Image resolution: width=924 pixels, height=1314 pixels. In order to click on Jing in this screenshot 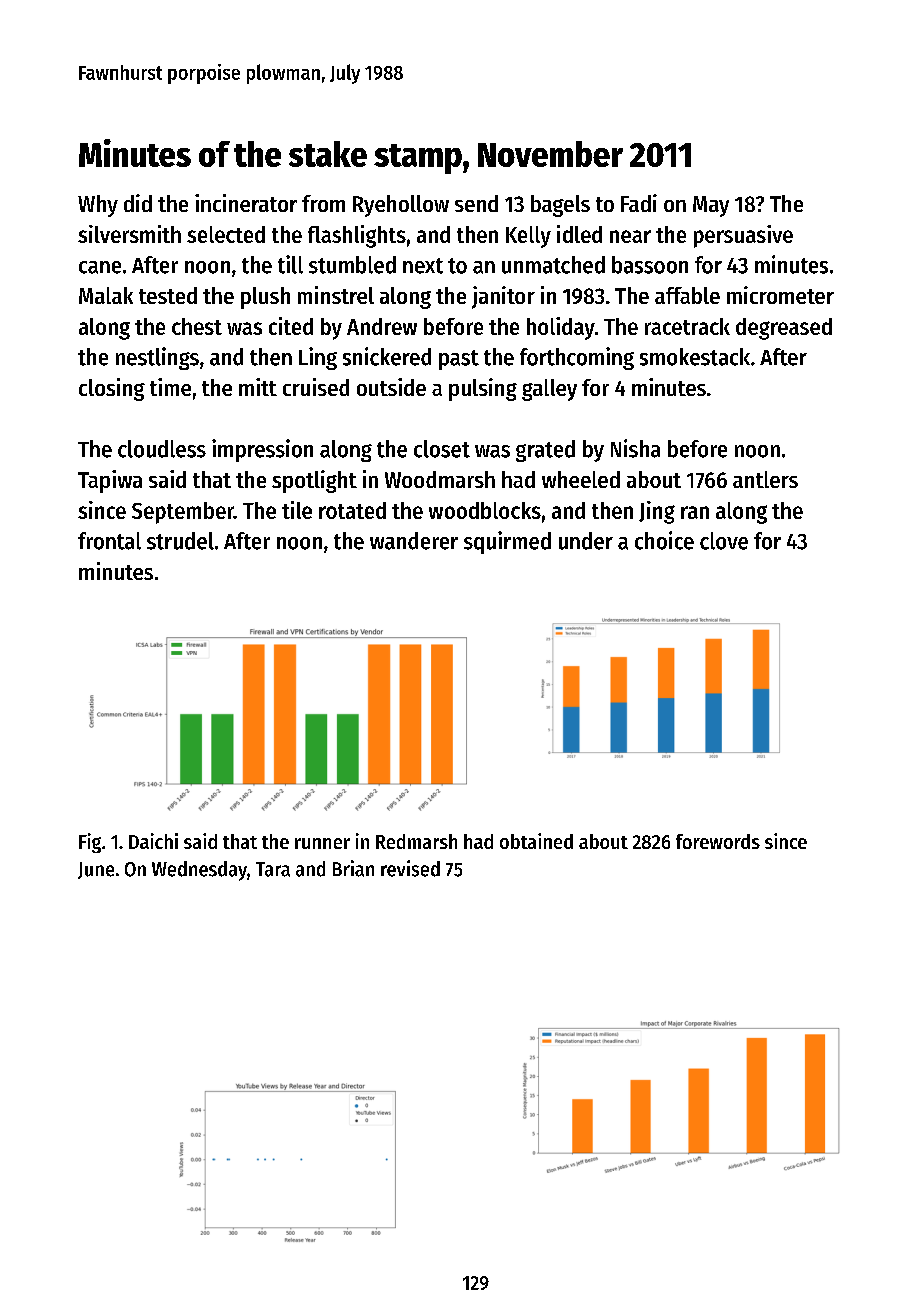, I will do `click(657, 512)`.
